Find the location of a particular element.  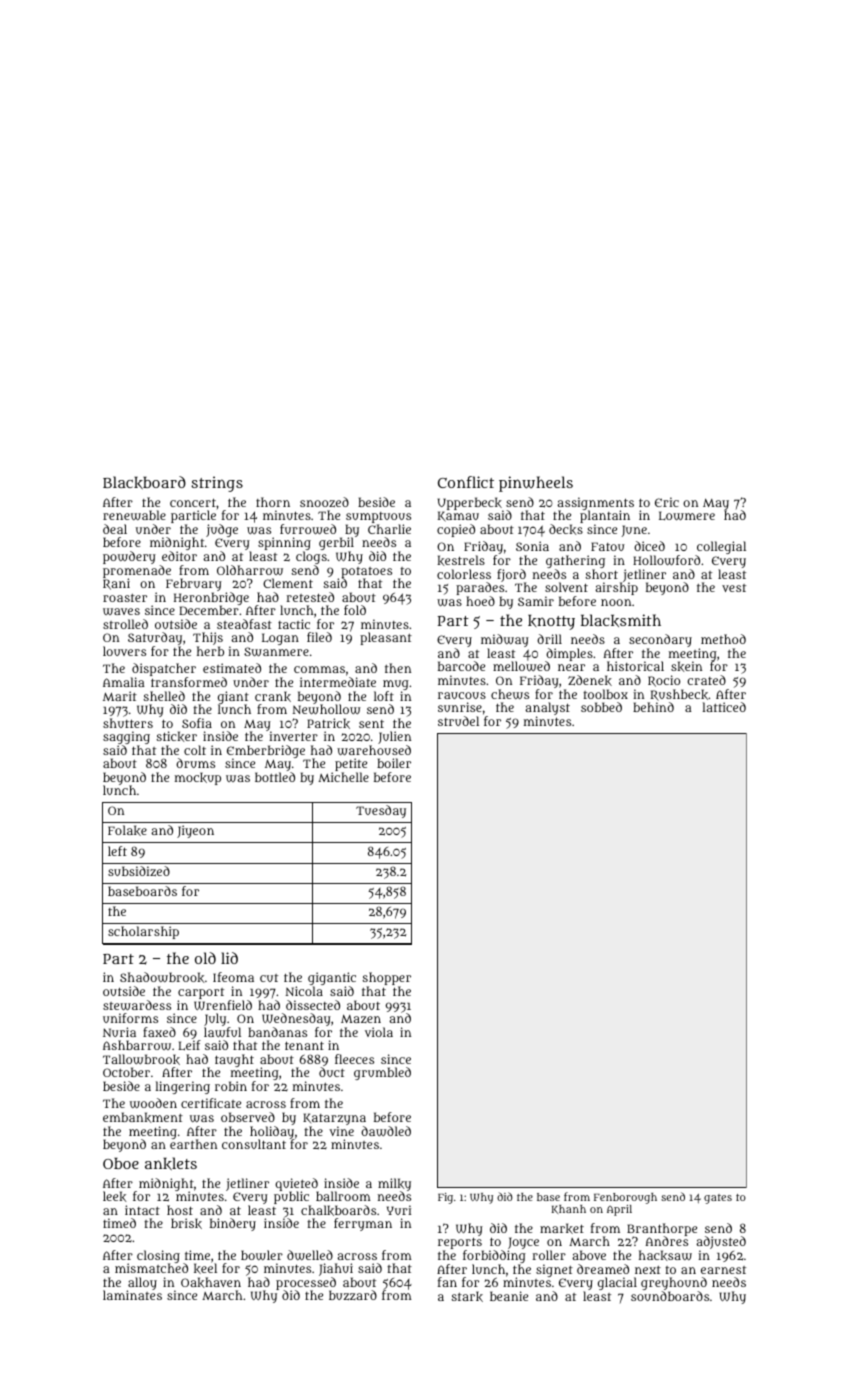

pinwheels is located at coordinates (536, 484).
